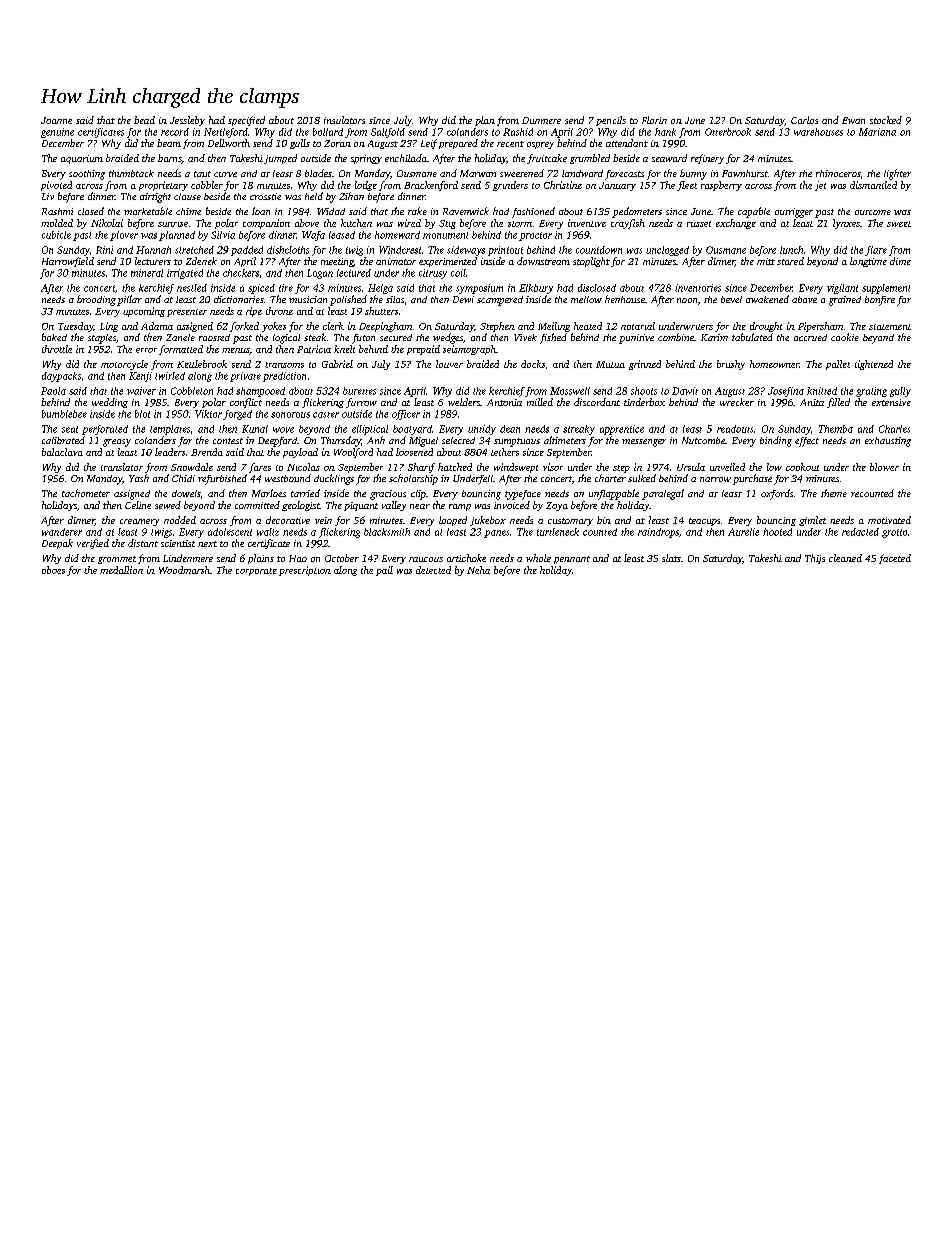  Describe the element at coordinates (478, 570) in the screenshot. I see `Neha` at that location.
